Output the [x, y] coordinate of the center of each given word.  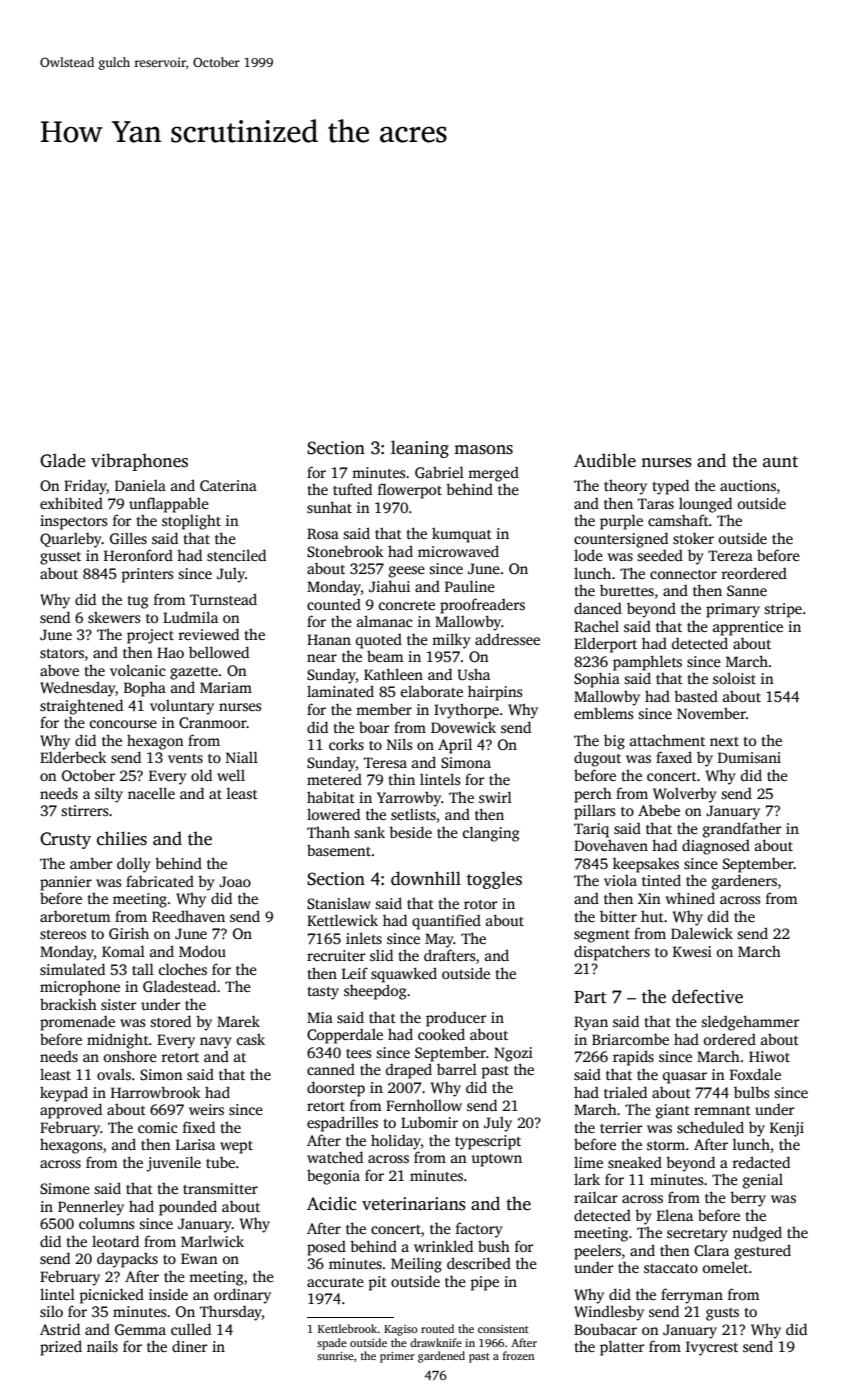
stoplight [191, 522]
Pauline [470, 586]
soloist [734, 678]
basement [339, 850]
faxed [674, 757]
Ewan [199, 1258]
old [201, 775]
